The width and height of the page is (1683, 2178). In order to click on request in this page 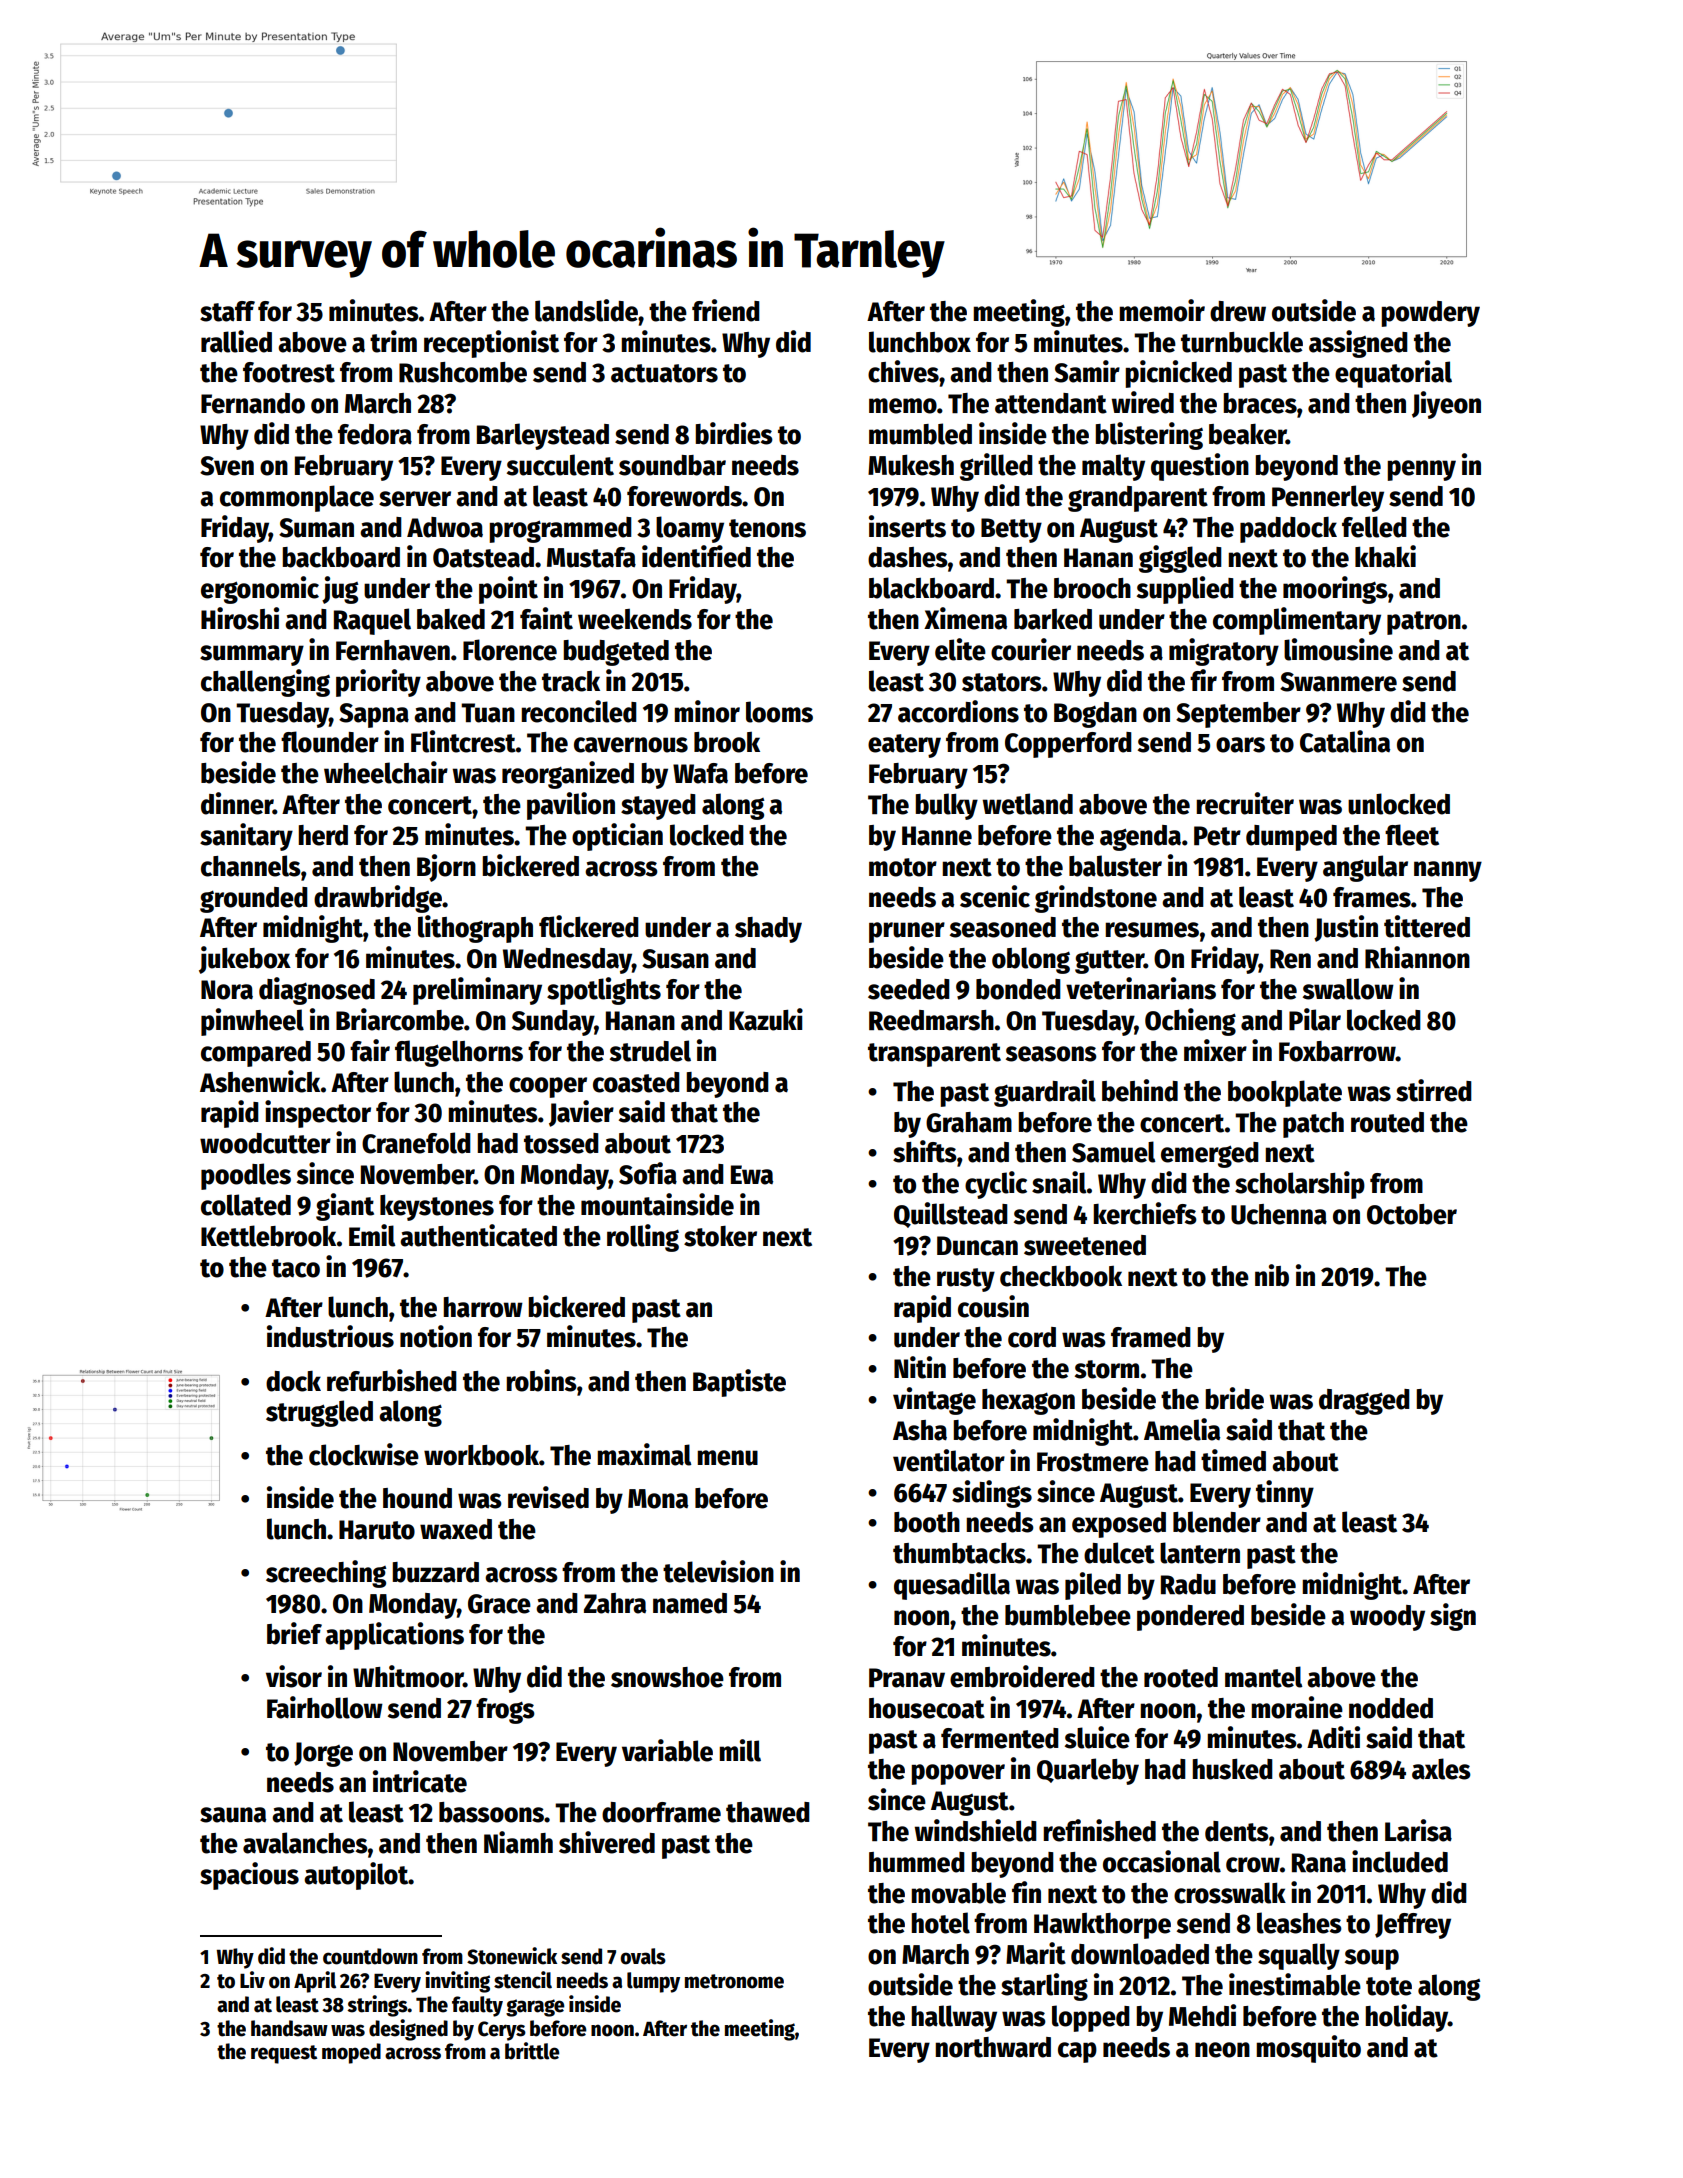, I will do `click(284, 2054)`.
